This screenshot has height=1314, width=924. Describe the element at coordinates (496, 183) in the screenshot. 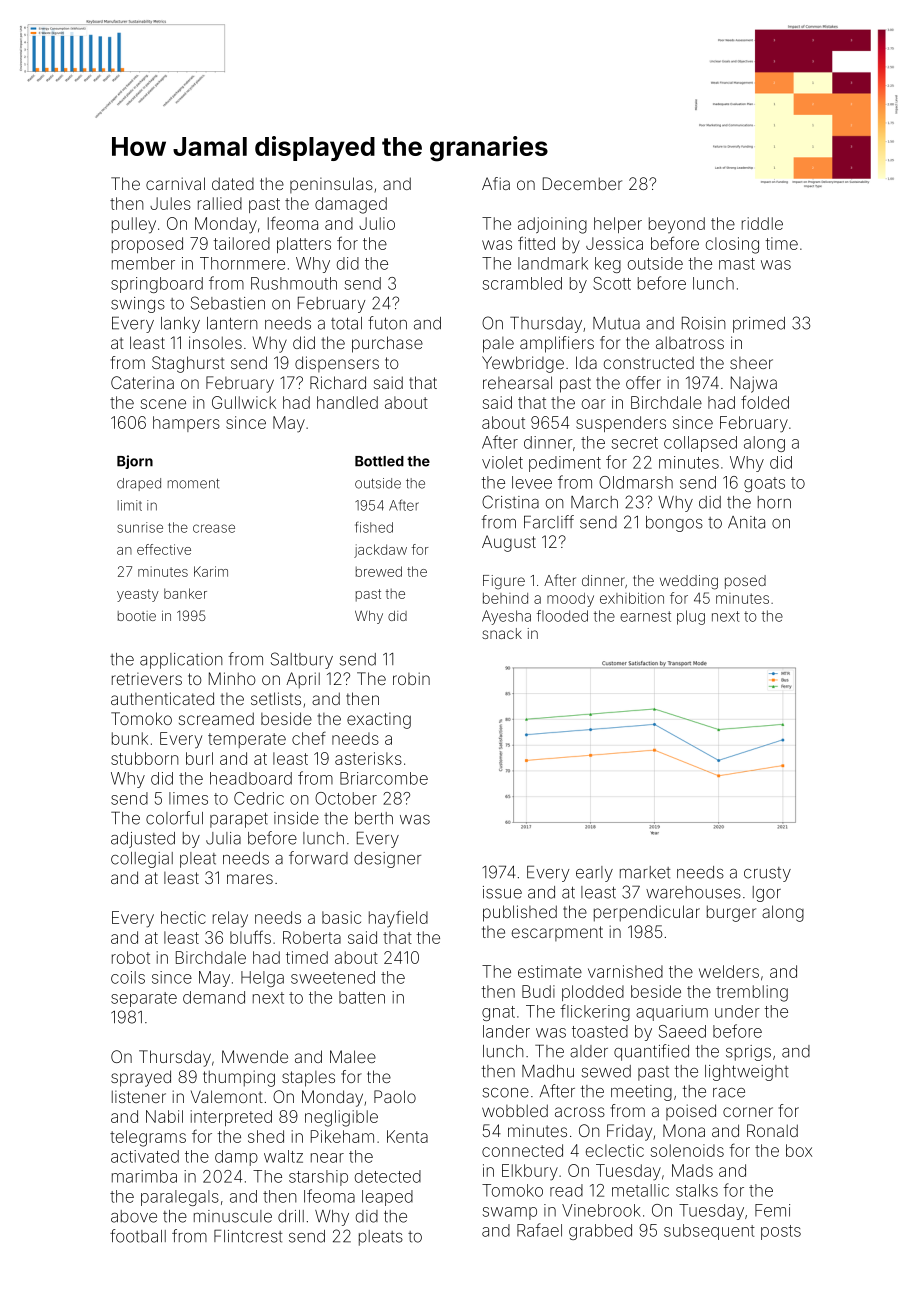

I see `Afia` at that location.
